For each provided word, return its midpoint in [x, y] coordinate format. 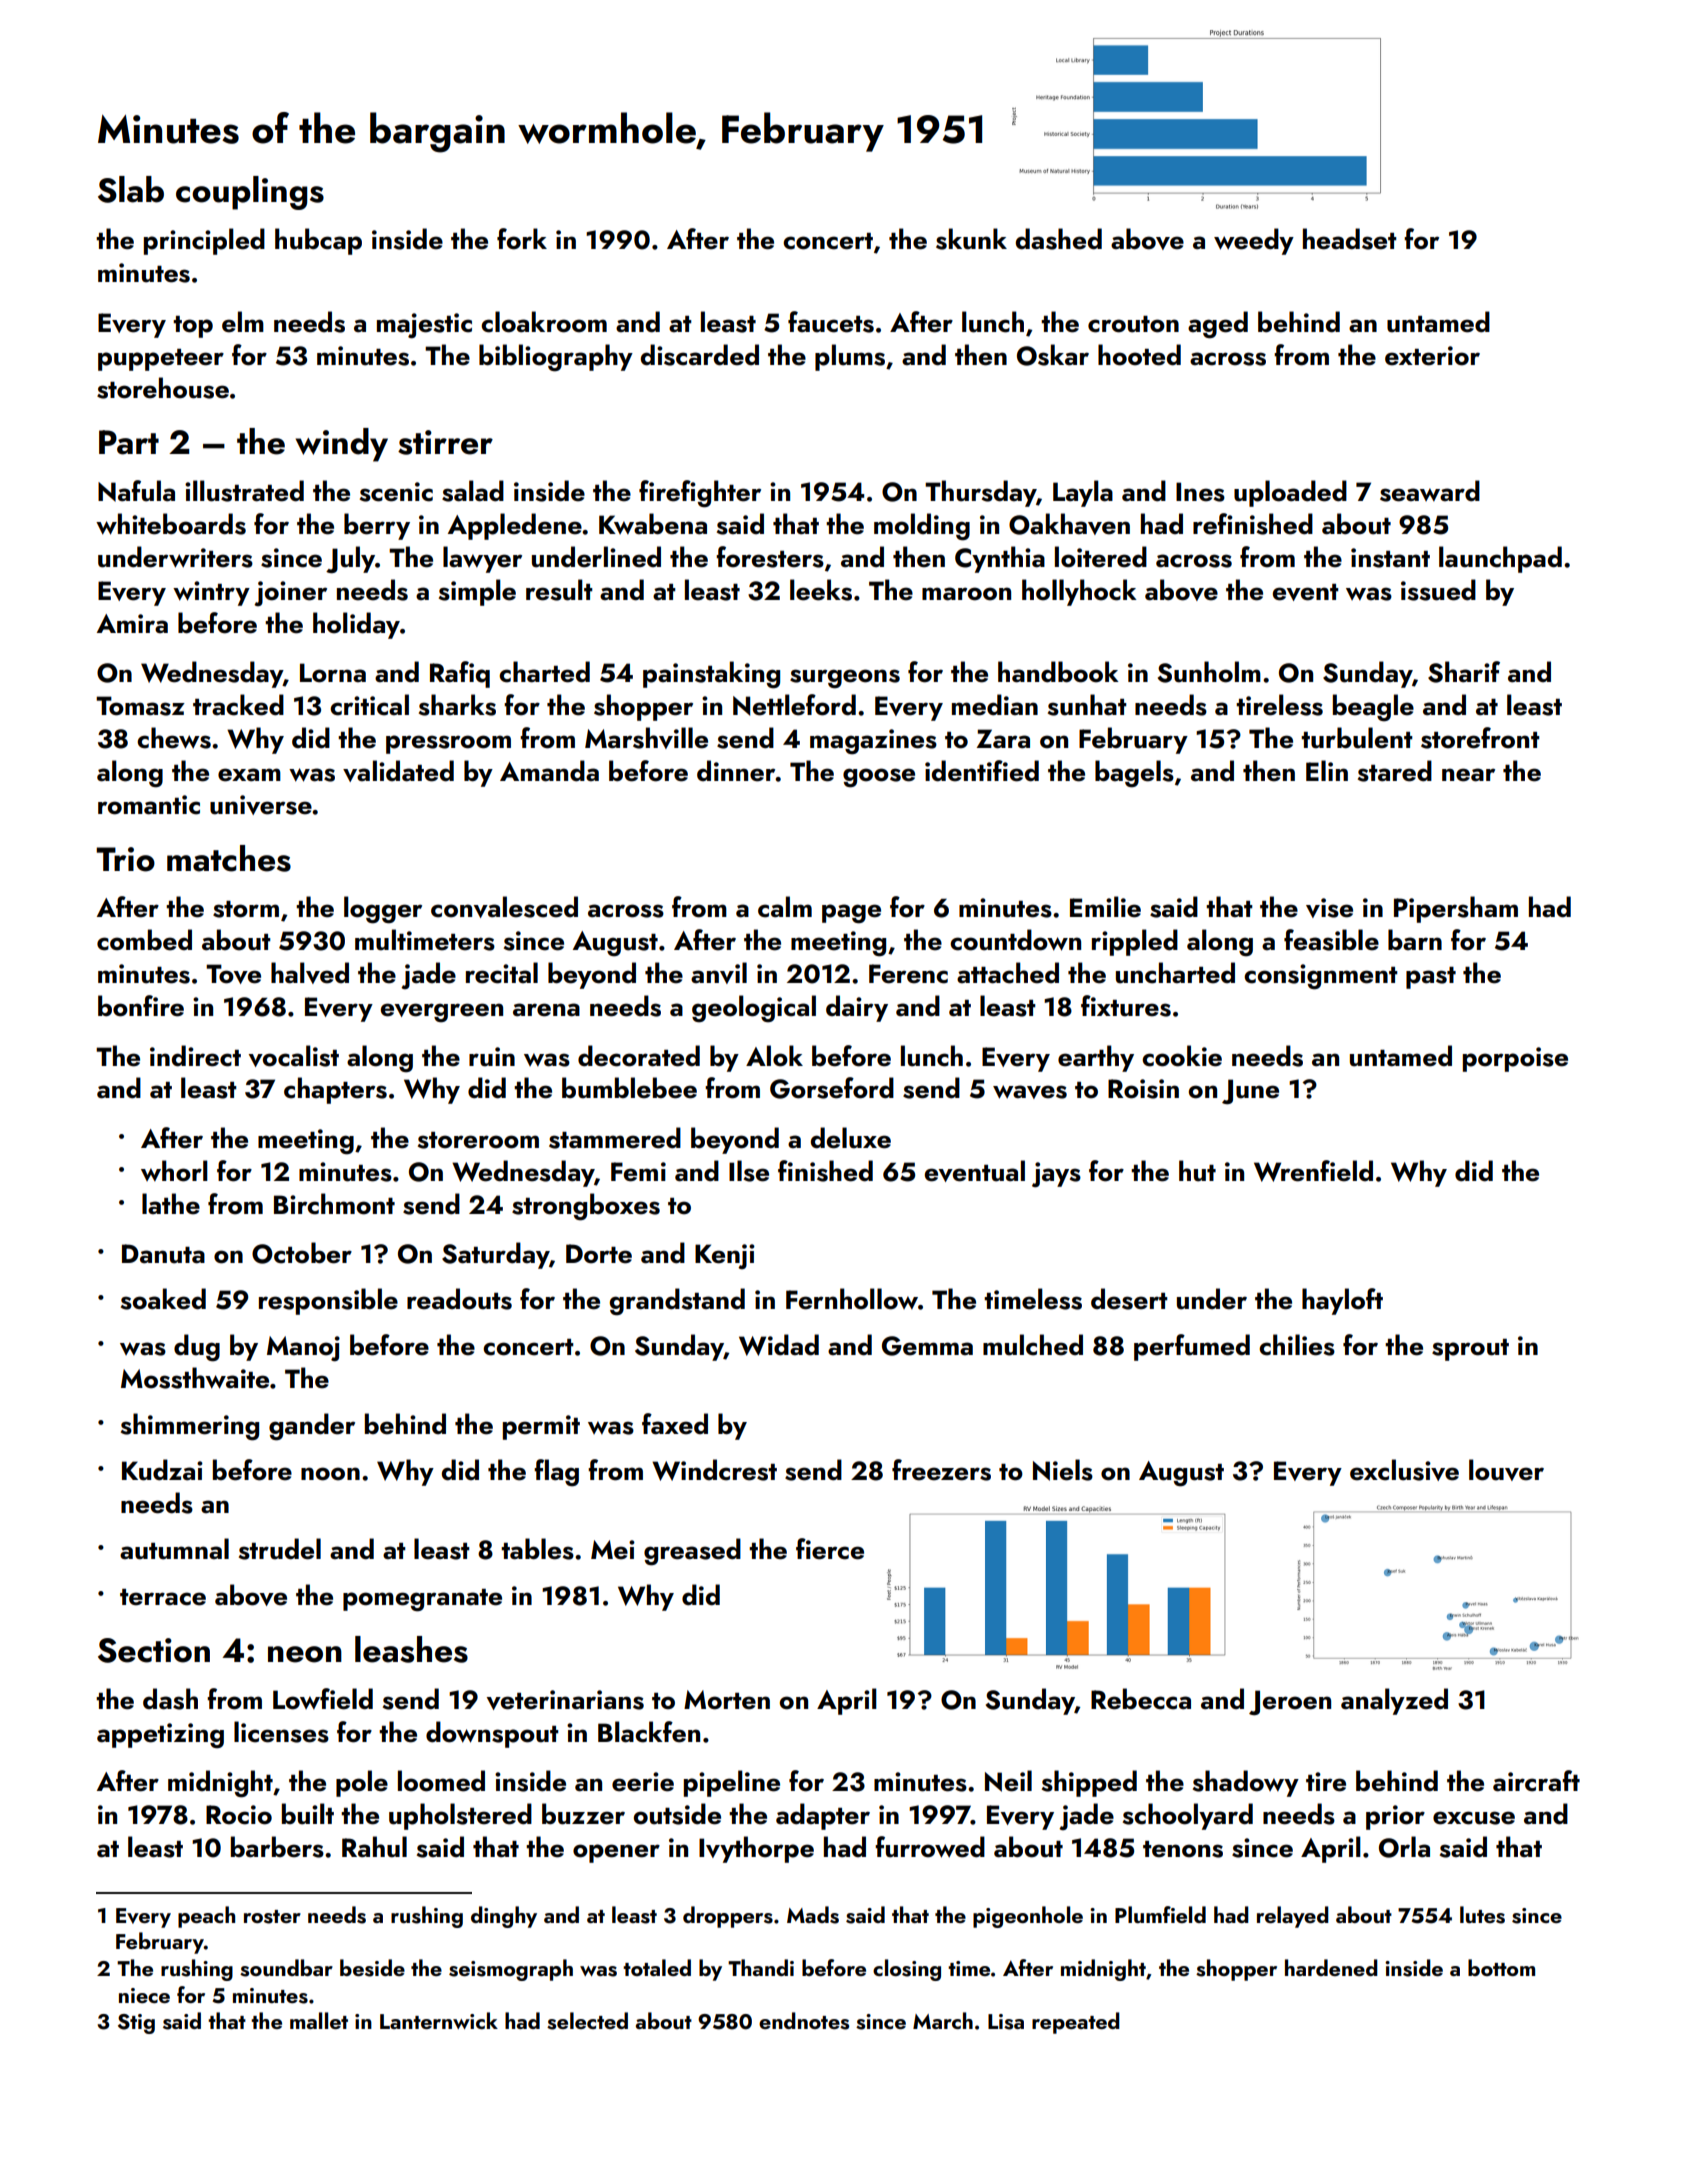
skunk [971, 239]
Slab [131, 189]
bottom [1501, 1967]
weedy [1254, 241]
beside [372, 1968]
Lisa [1006, 2022]
